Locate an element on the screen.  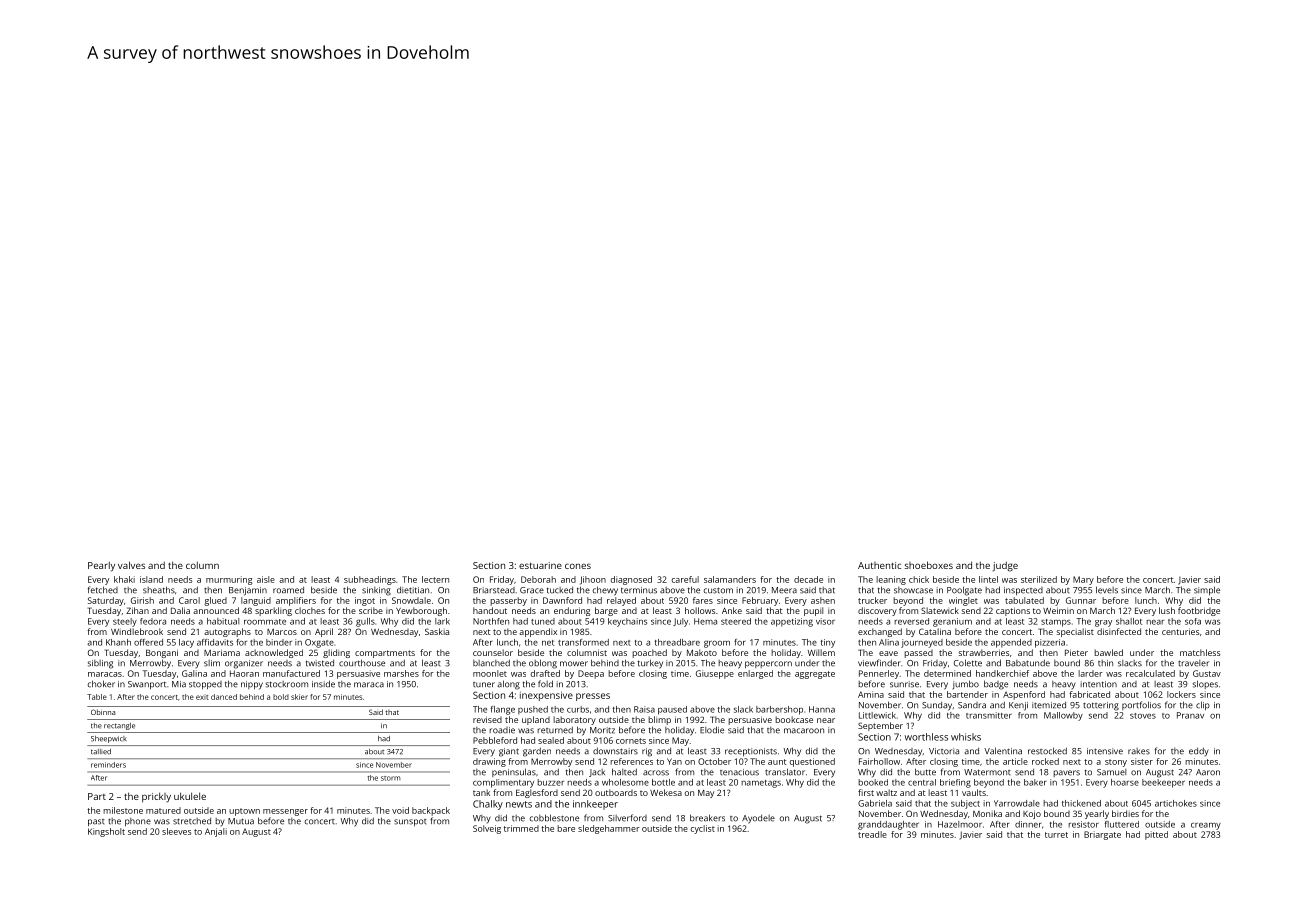
oblong is located at coordinates (543, 664).
